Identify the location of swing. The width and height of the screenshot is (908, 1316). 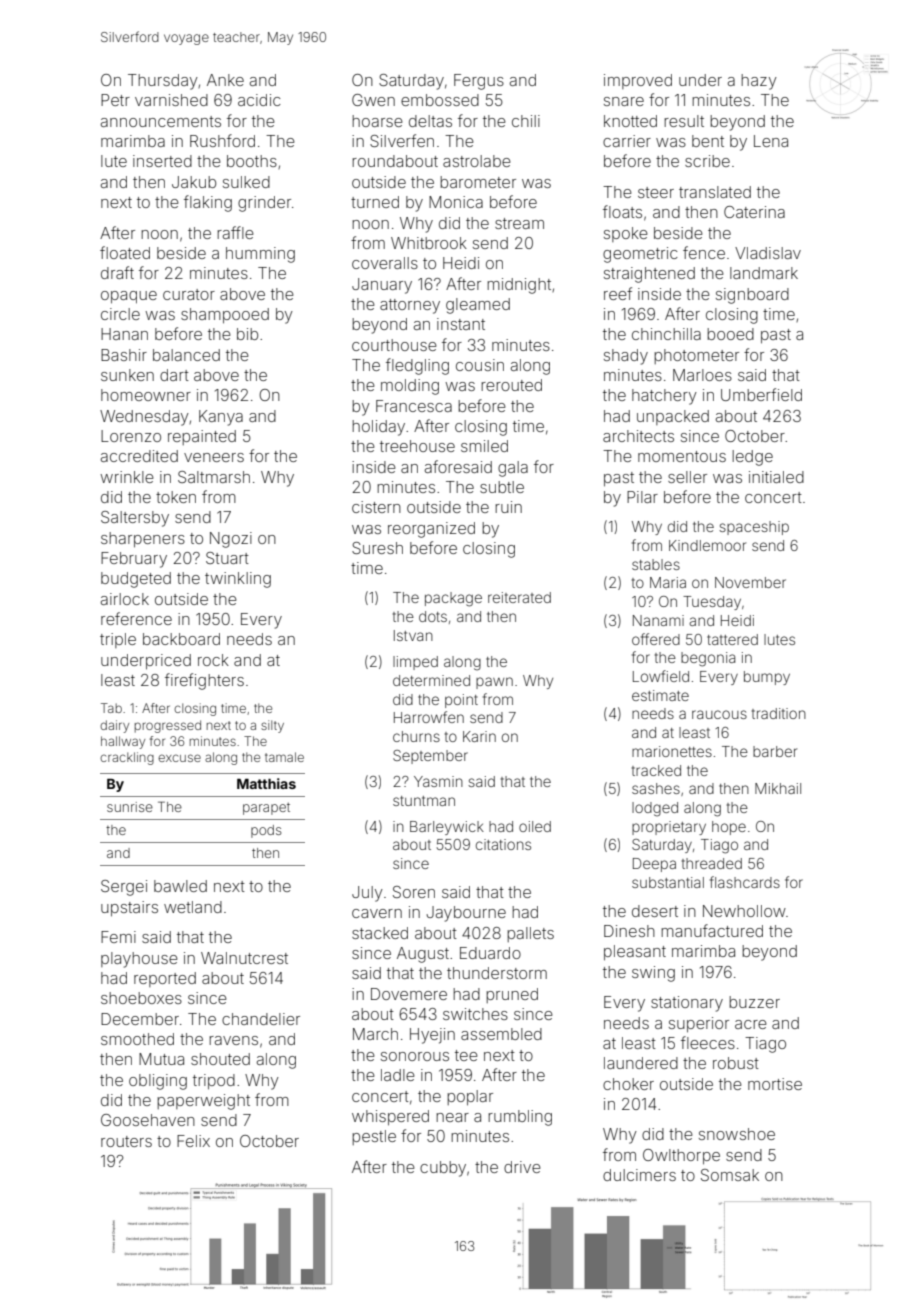
(653, 974).
